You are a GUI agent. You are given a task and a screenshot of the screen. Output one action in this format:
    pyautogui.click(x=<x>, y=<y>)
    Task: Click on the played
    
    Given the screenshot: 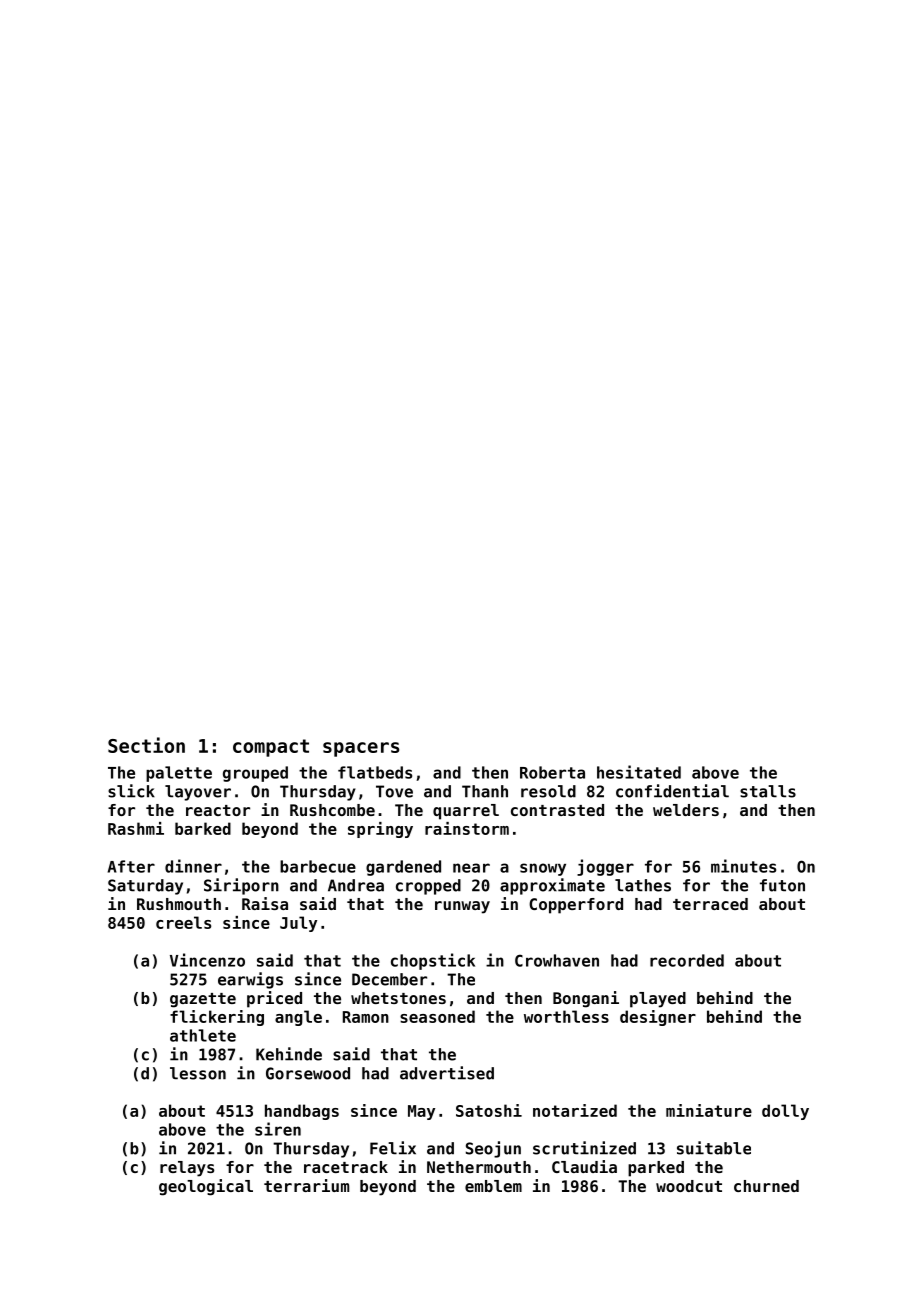 What is the action you would take?
    pyautogui.click(x=658, y=1000)
